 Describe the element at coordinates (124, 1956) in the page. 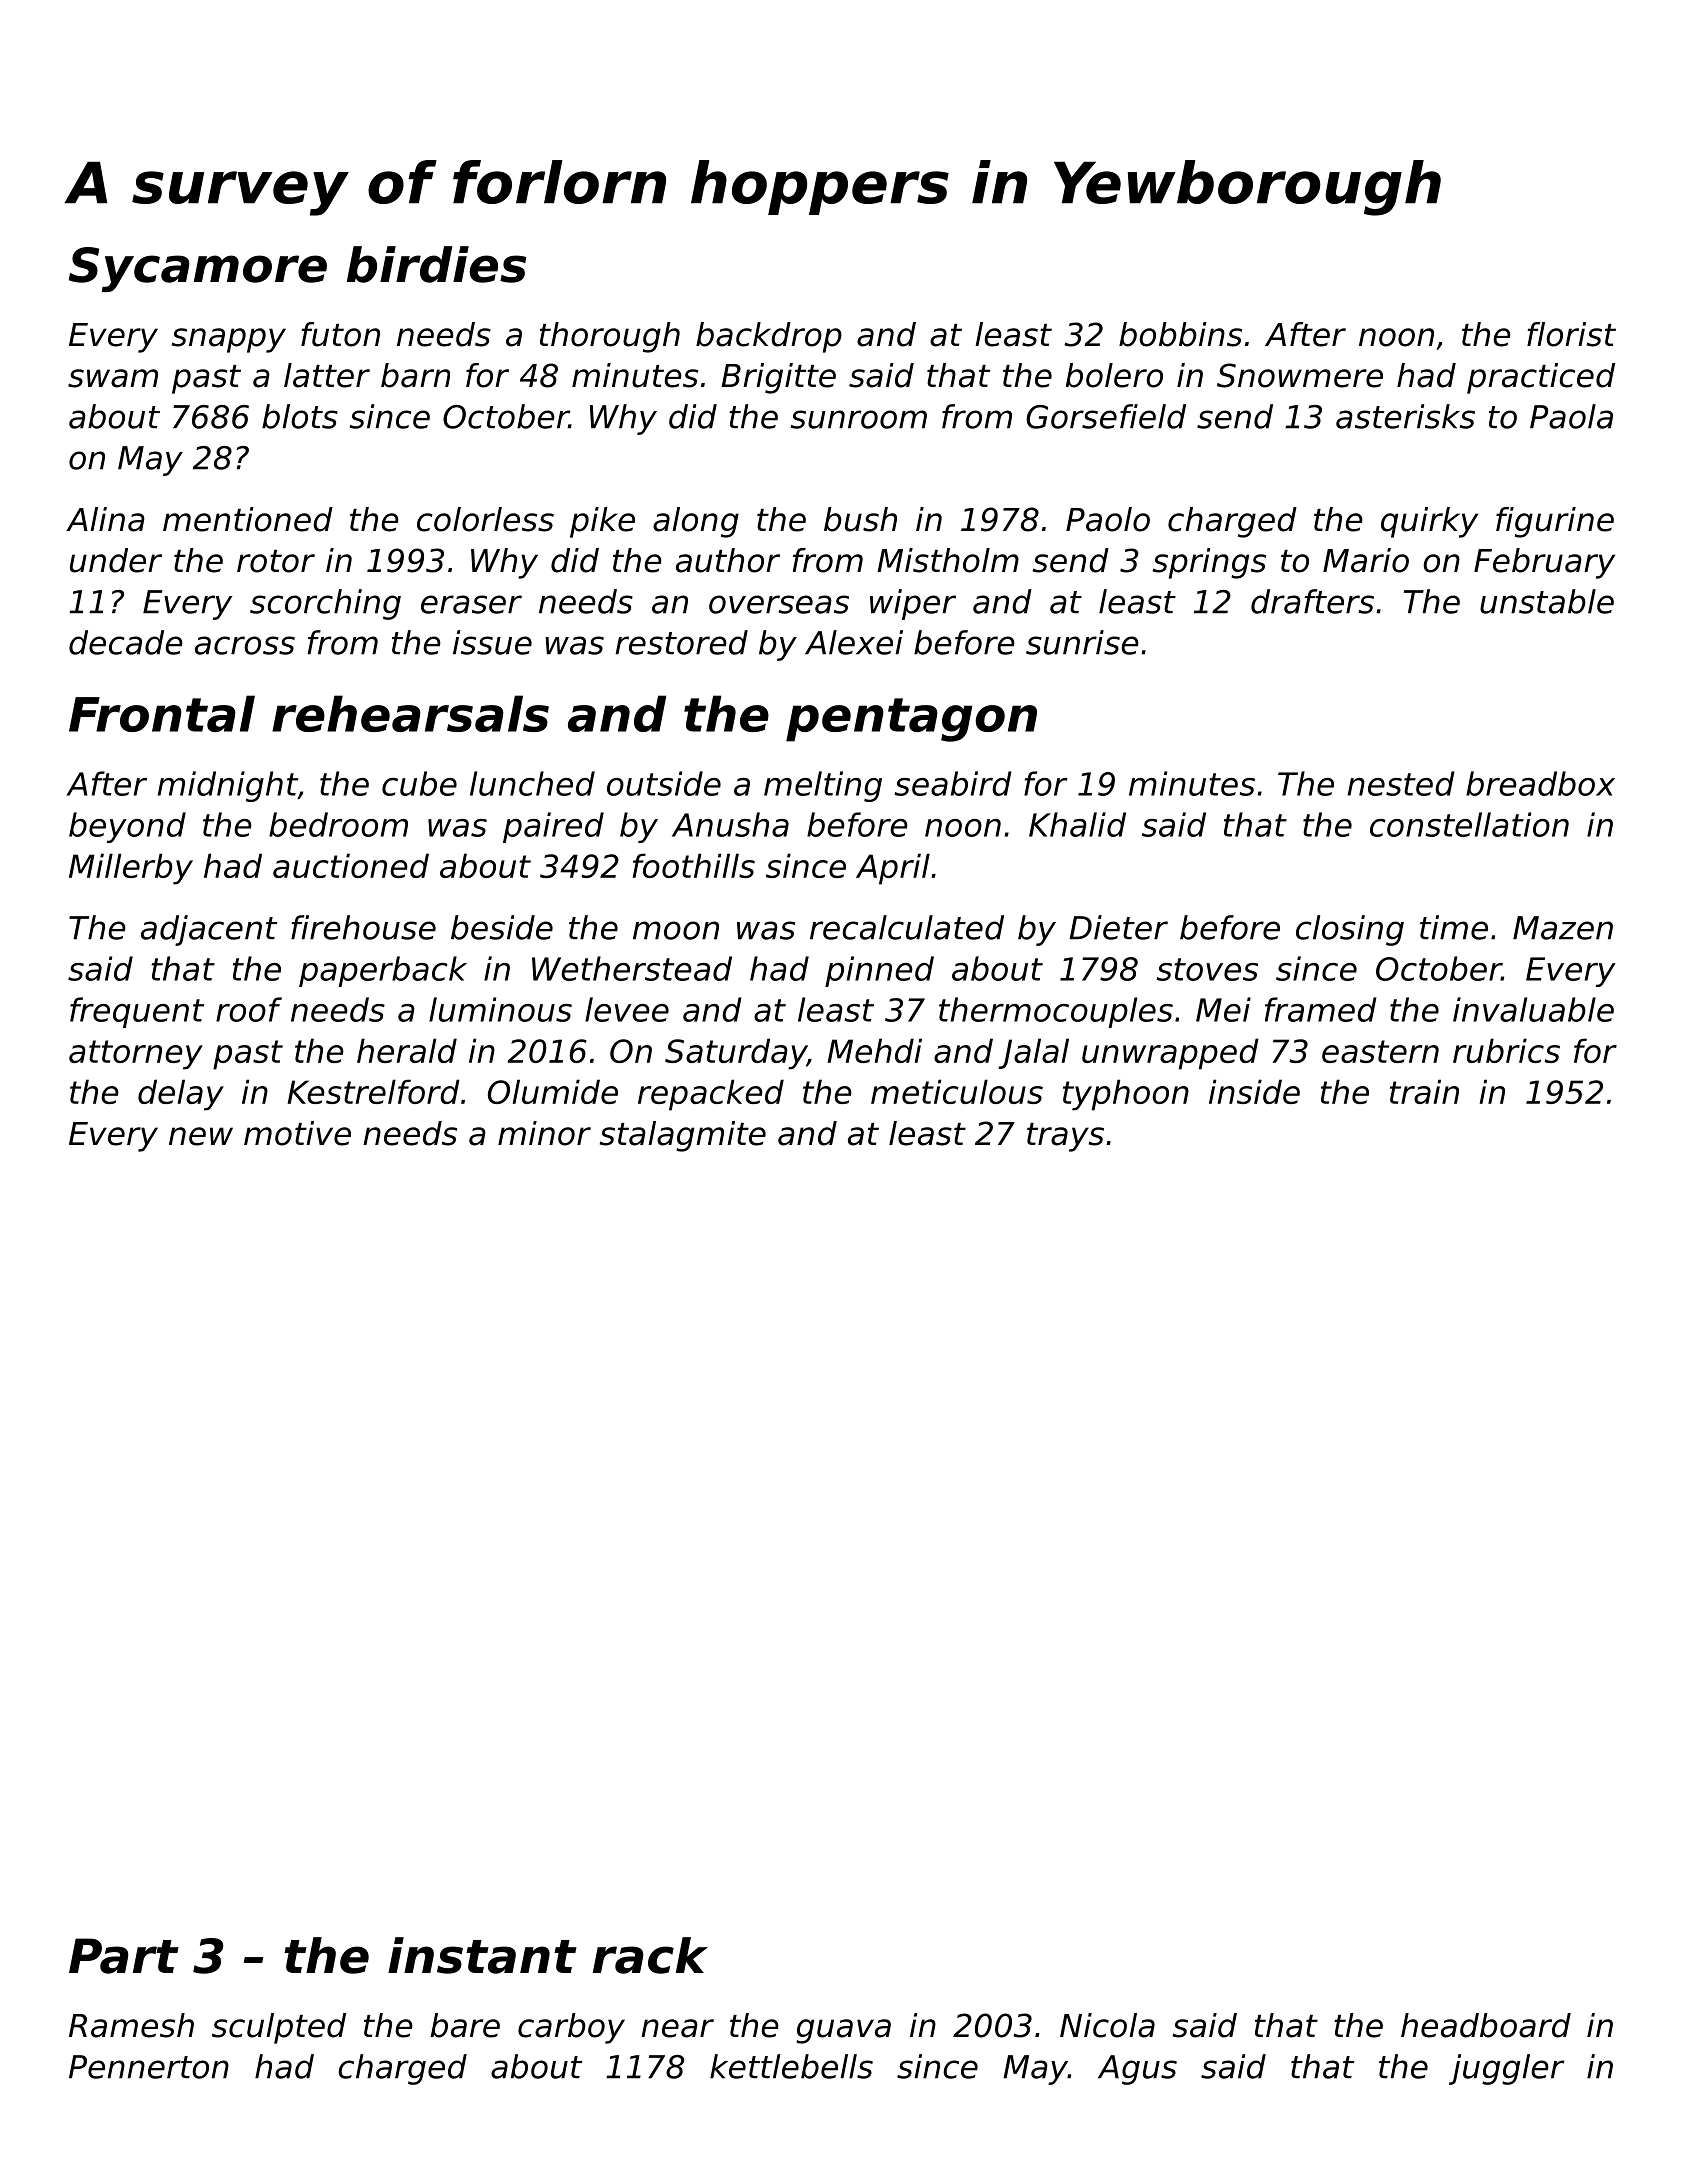

I see `Part` at that location.
